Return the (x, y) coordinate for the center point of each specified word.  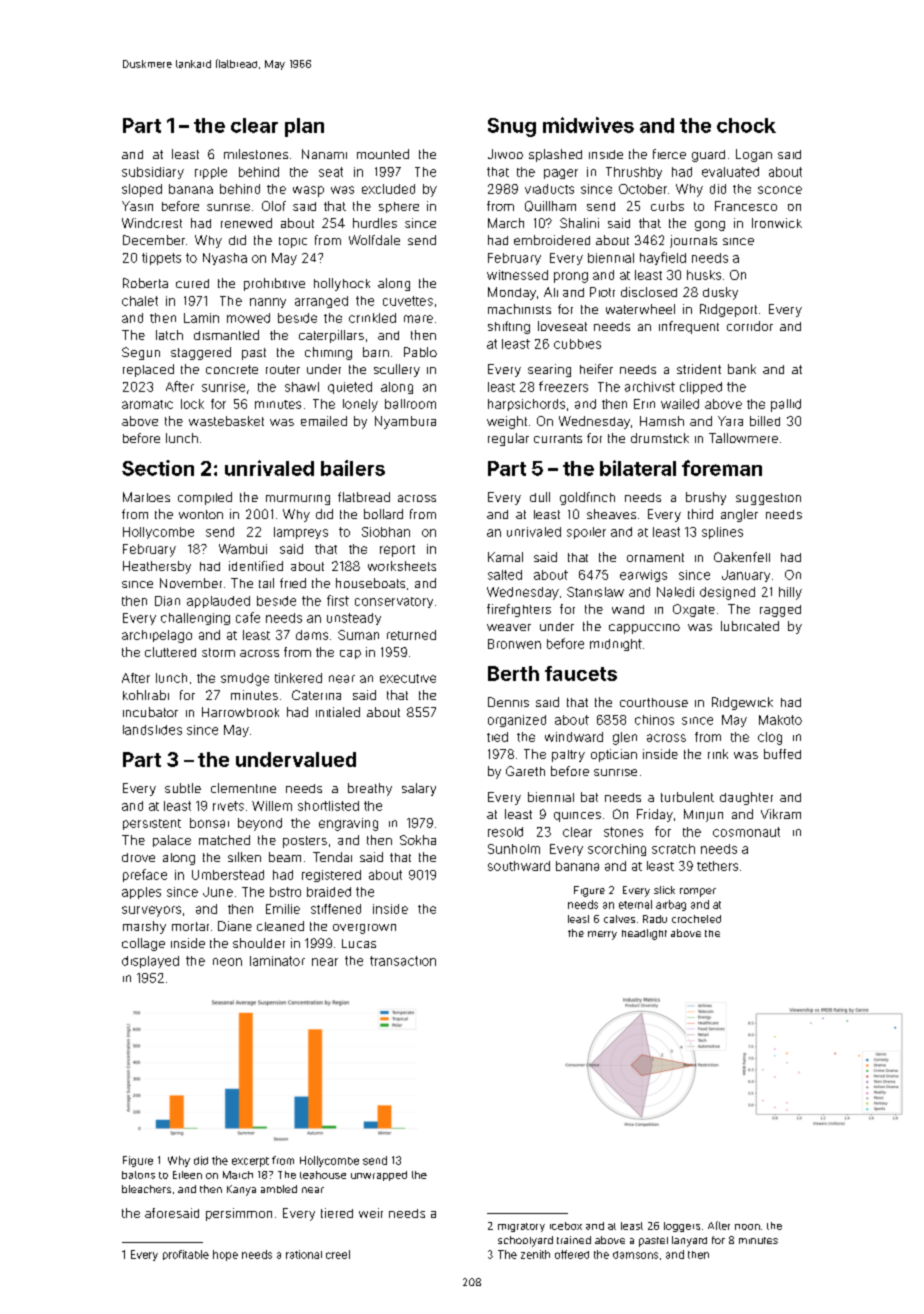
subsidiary (153, 173)
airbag (671, 905)
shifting (509, 327)
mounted (383, 154)
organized (517, 721)
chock (746, 125)
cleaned (280, 926)
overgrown (364, 929)
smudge (245, 679)
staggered (201, 353)
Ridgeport (728, 310)
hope (225, 1255)
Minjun (703, 815)
